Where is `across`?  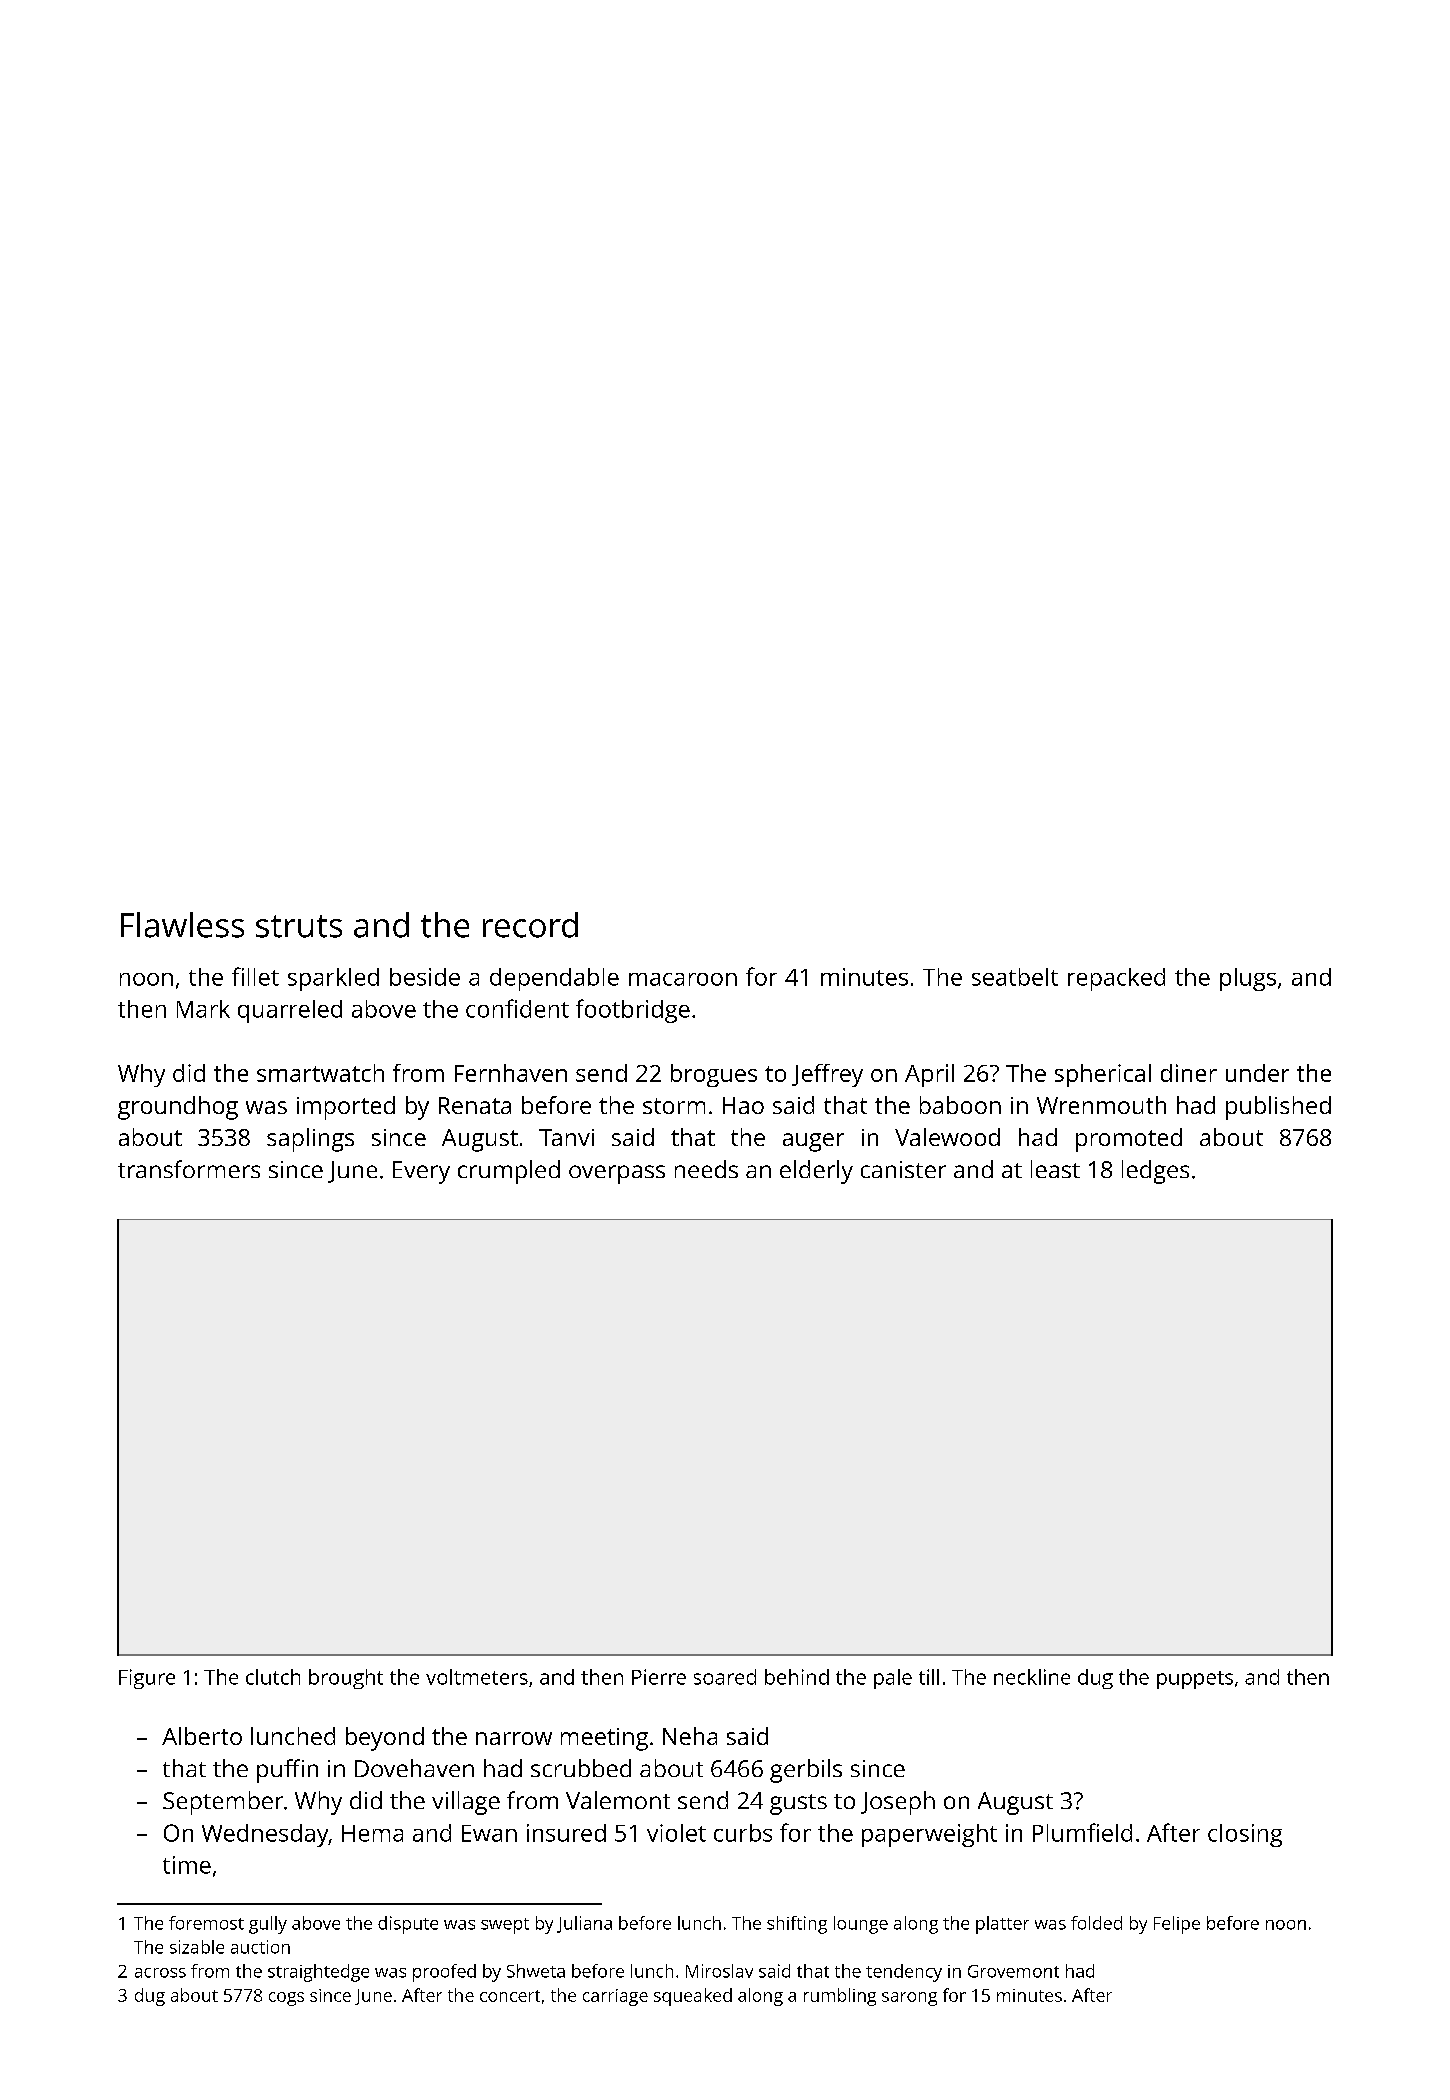
across is located at coordinates (160, 1973).
